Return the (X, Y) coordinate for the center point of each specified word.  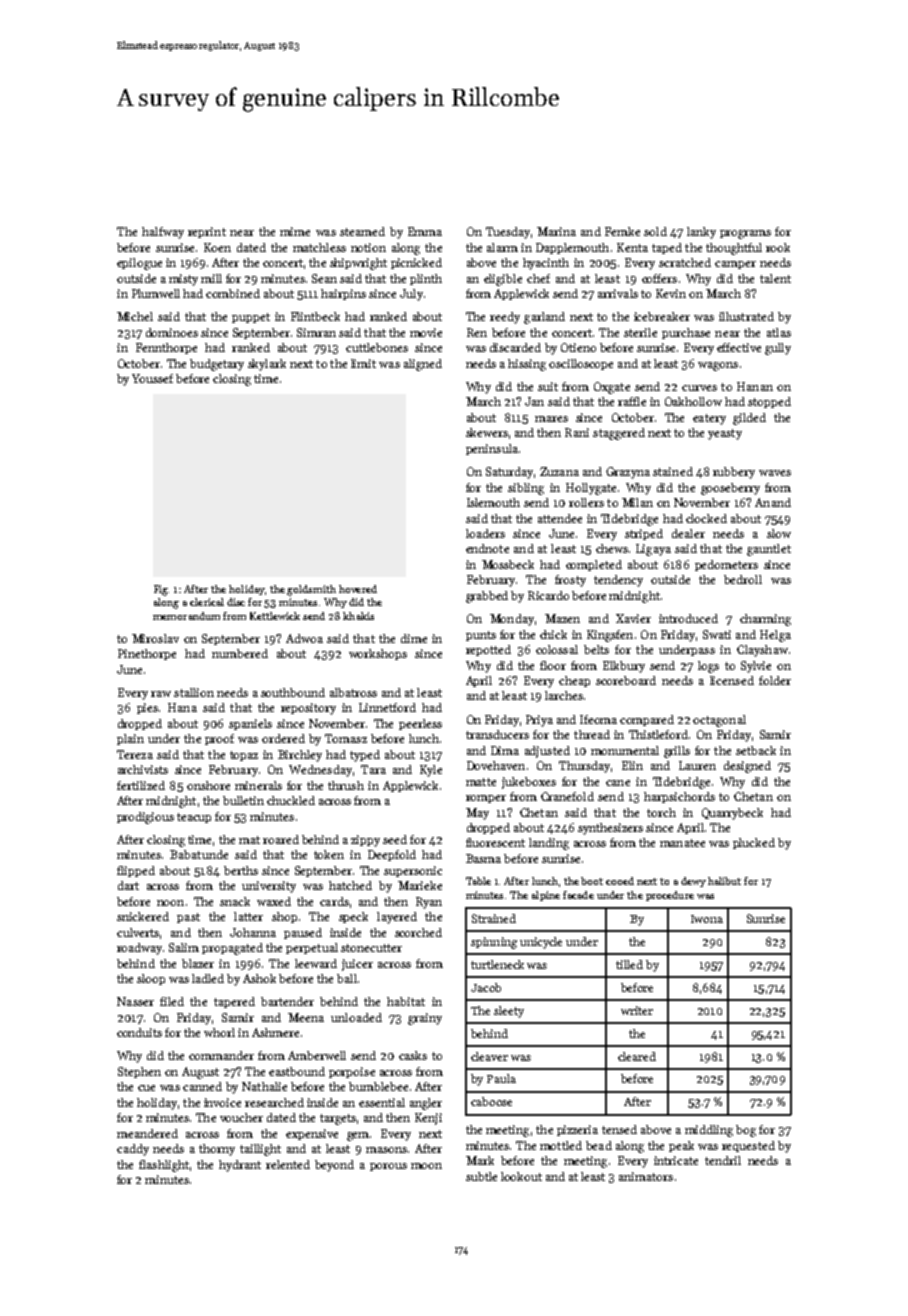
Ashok (259, 978)
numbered (240, 653)
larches (564, 695)
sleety (509, 1012)
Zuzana (559, 471)
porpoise (352, 1072)
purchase (686, 333)
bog (746, 1131)
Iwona (707, 919)
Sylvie (756, 667)
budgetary (217, 365)
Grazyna (628, 473)
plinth (426, 279)
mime (295, 231)
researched (274, 1102)
